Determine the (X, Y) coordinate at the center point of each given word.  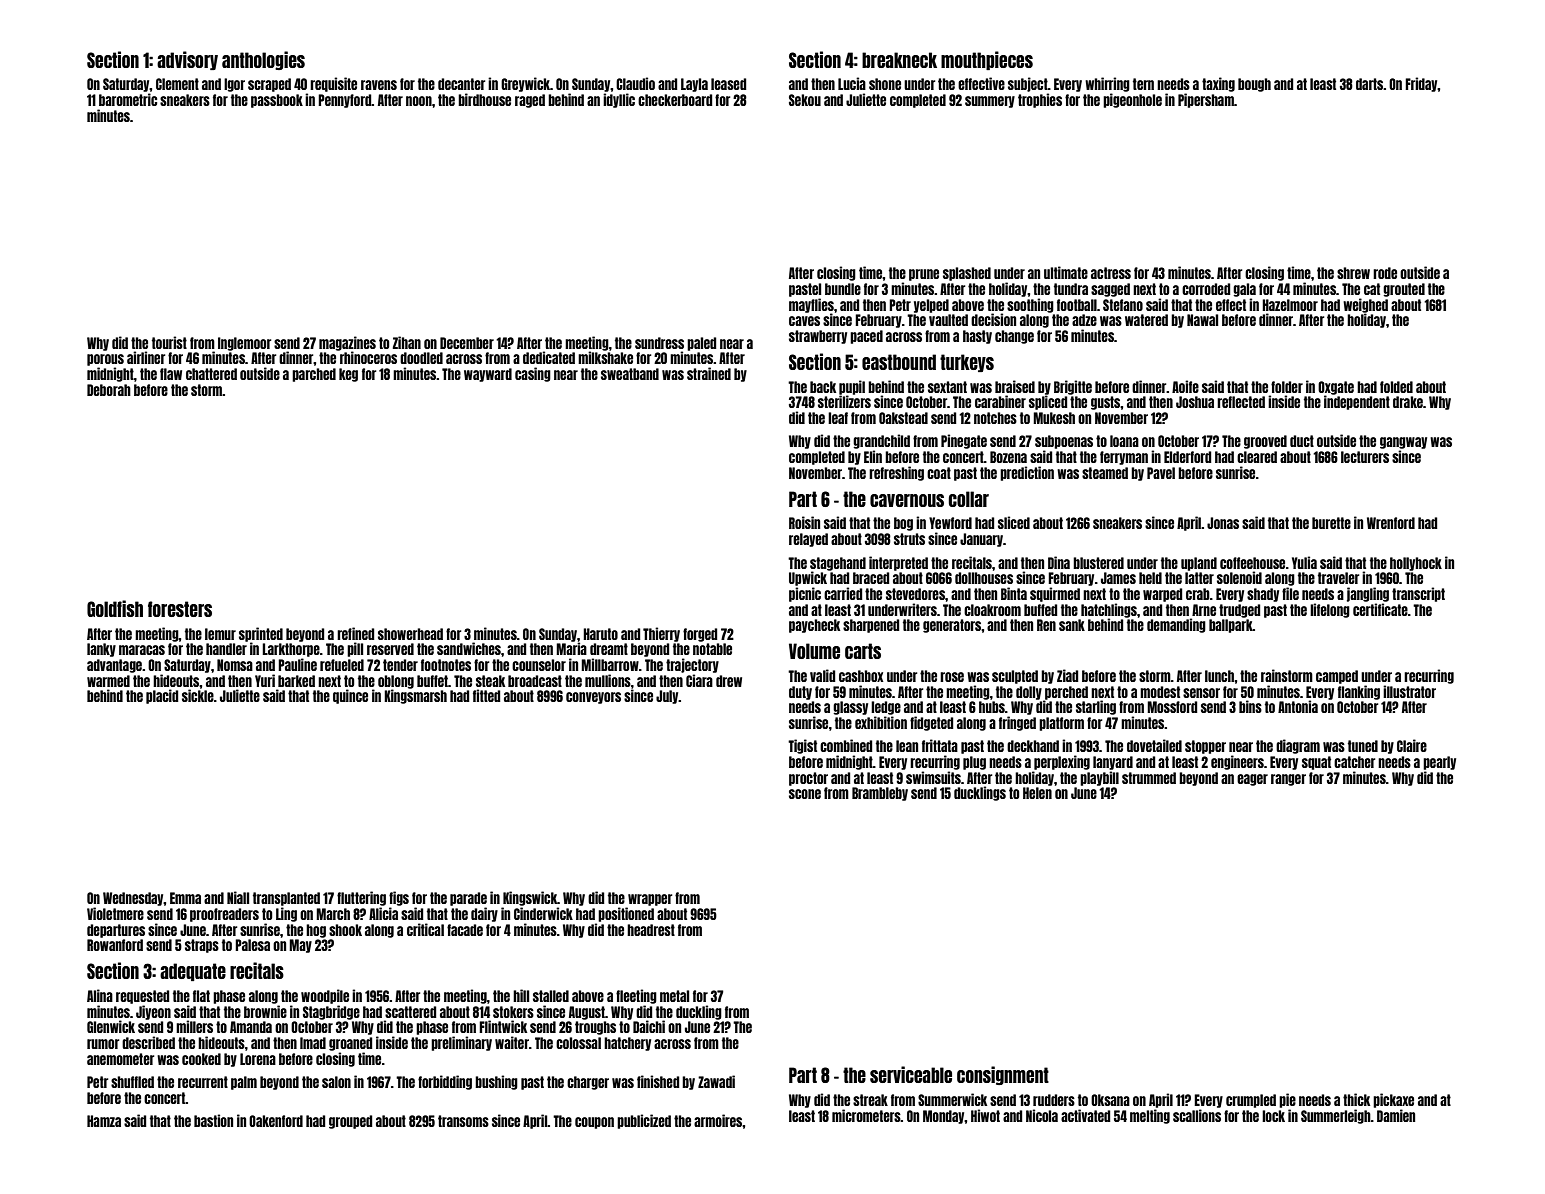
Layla (694, 85)
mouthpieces (987, 60)
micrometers (866, 1115)
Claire (1412, 745)
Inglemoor (244, 344)
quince (350, 696)
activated (1085, 1115)
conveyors (593, 698)
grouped (350, 1122)
